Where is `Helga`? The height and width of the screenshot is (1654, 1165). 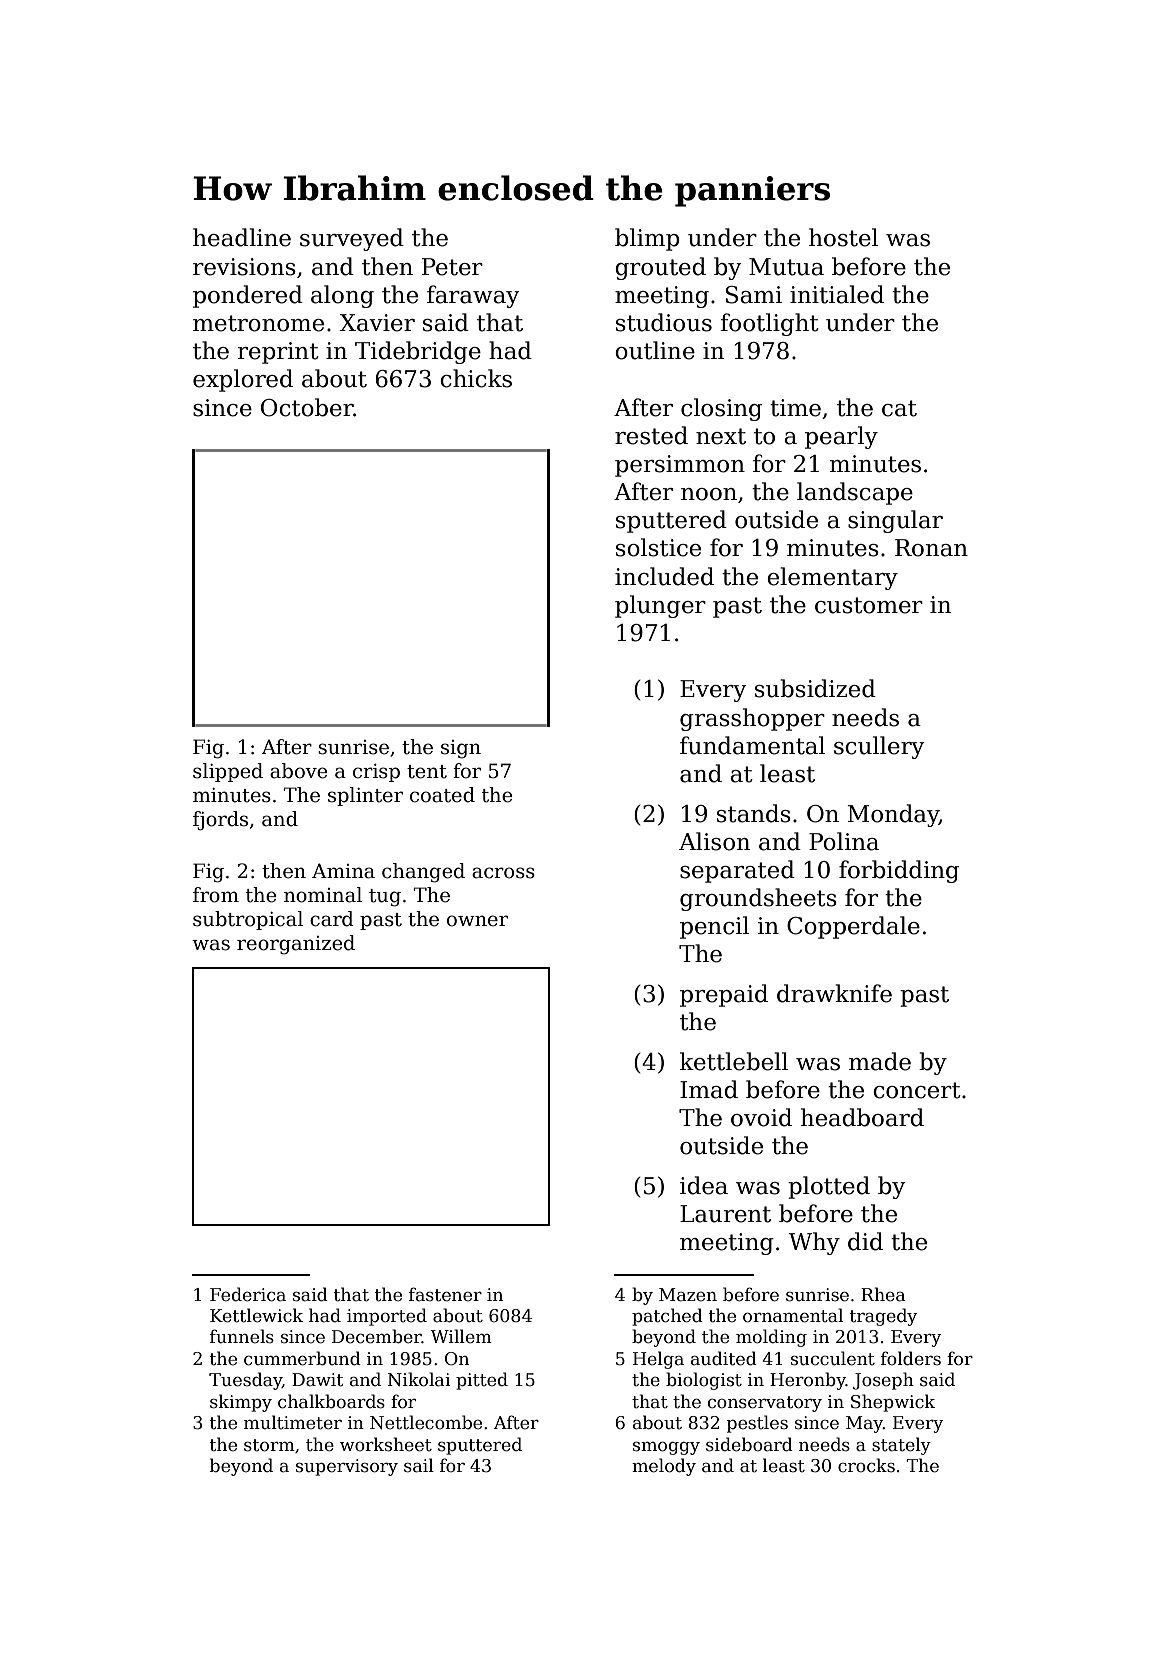 Helga is located at coordinates (658, 1360).
